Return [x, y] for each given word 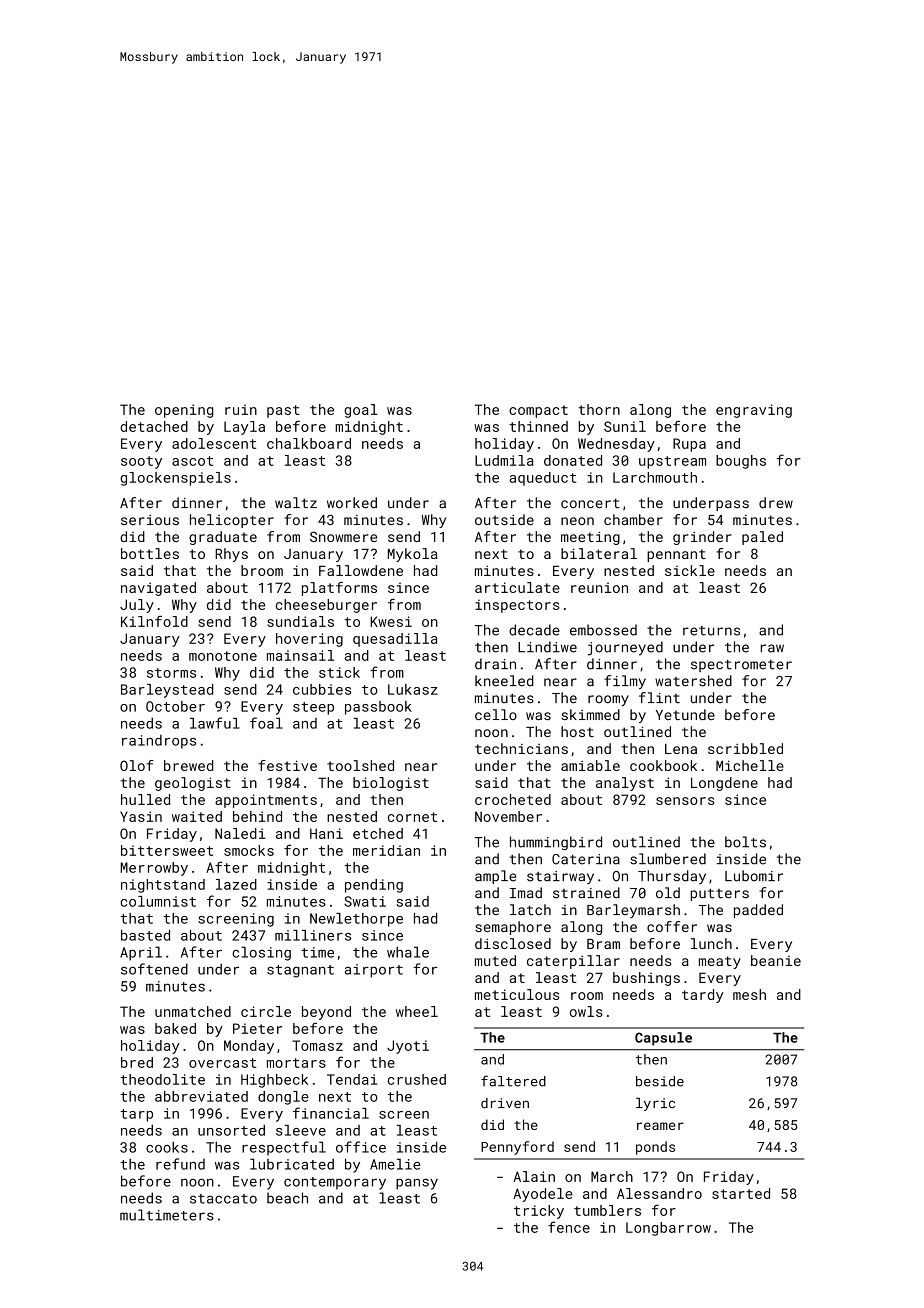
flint [659, 698]
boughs [741, 462]
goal [361, 411]
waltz [296, 502]
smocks [249, 850]
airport [374, 971]
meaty [720, 962]
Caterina [586, 859]
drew [776, 502]
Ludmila [504, 460]
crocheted [513, 799]
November [508, 816]
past [283, 411]
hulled [145, 799]
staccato [223, 1199]
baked [175, 1028]
